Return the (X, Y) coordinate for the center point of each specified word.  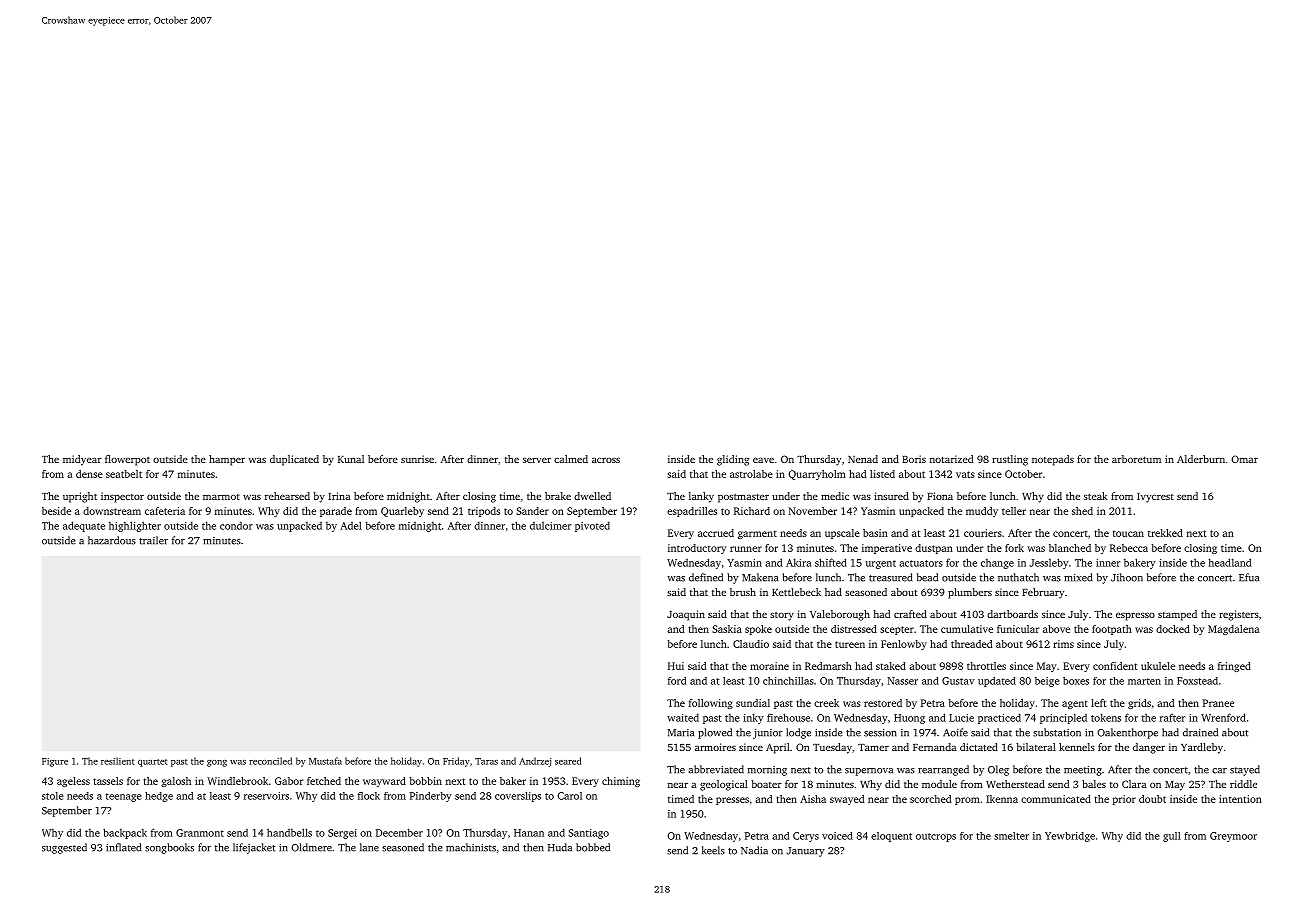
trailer (153, 540)
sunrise (417, 459)
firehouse (788, 717)
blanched (1070, 548)
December (399, 832)
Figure (55, 762)
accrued (716, 533)
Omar (1244, 459)
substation (1057, 732)
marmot (221, 497)
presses (732, 801)
